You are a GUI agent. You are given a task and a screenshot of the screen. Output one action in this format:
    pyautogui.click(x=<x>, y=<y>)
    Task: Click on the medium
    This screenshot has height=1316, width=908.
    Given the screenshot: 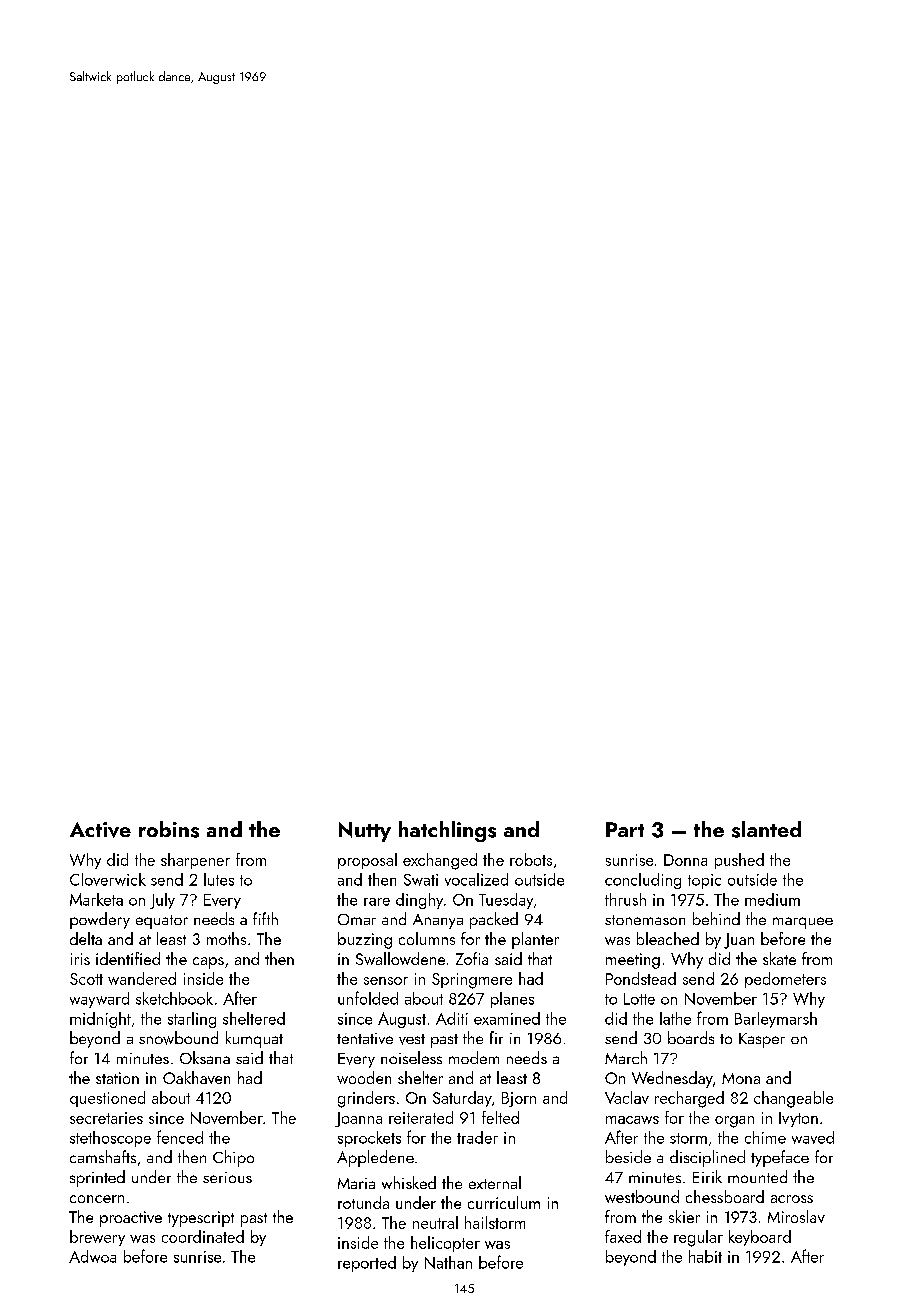 What is the action you would take?
    pyautogui.click(x=772, y=899)
